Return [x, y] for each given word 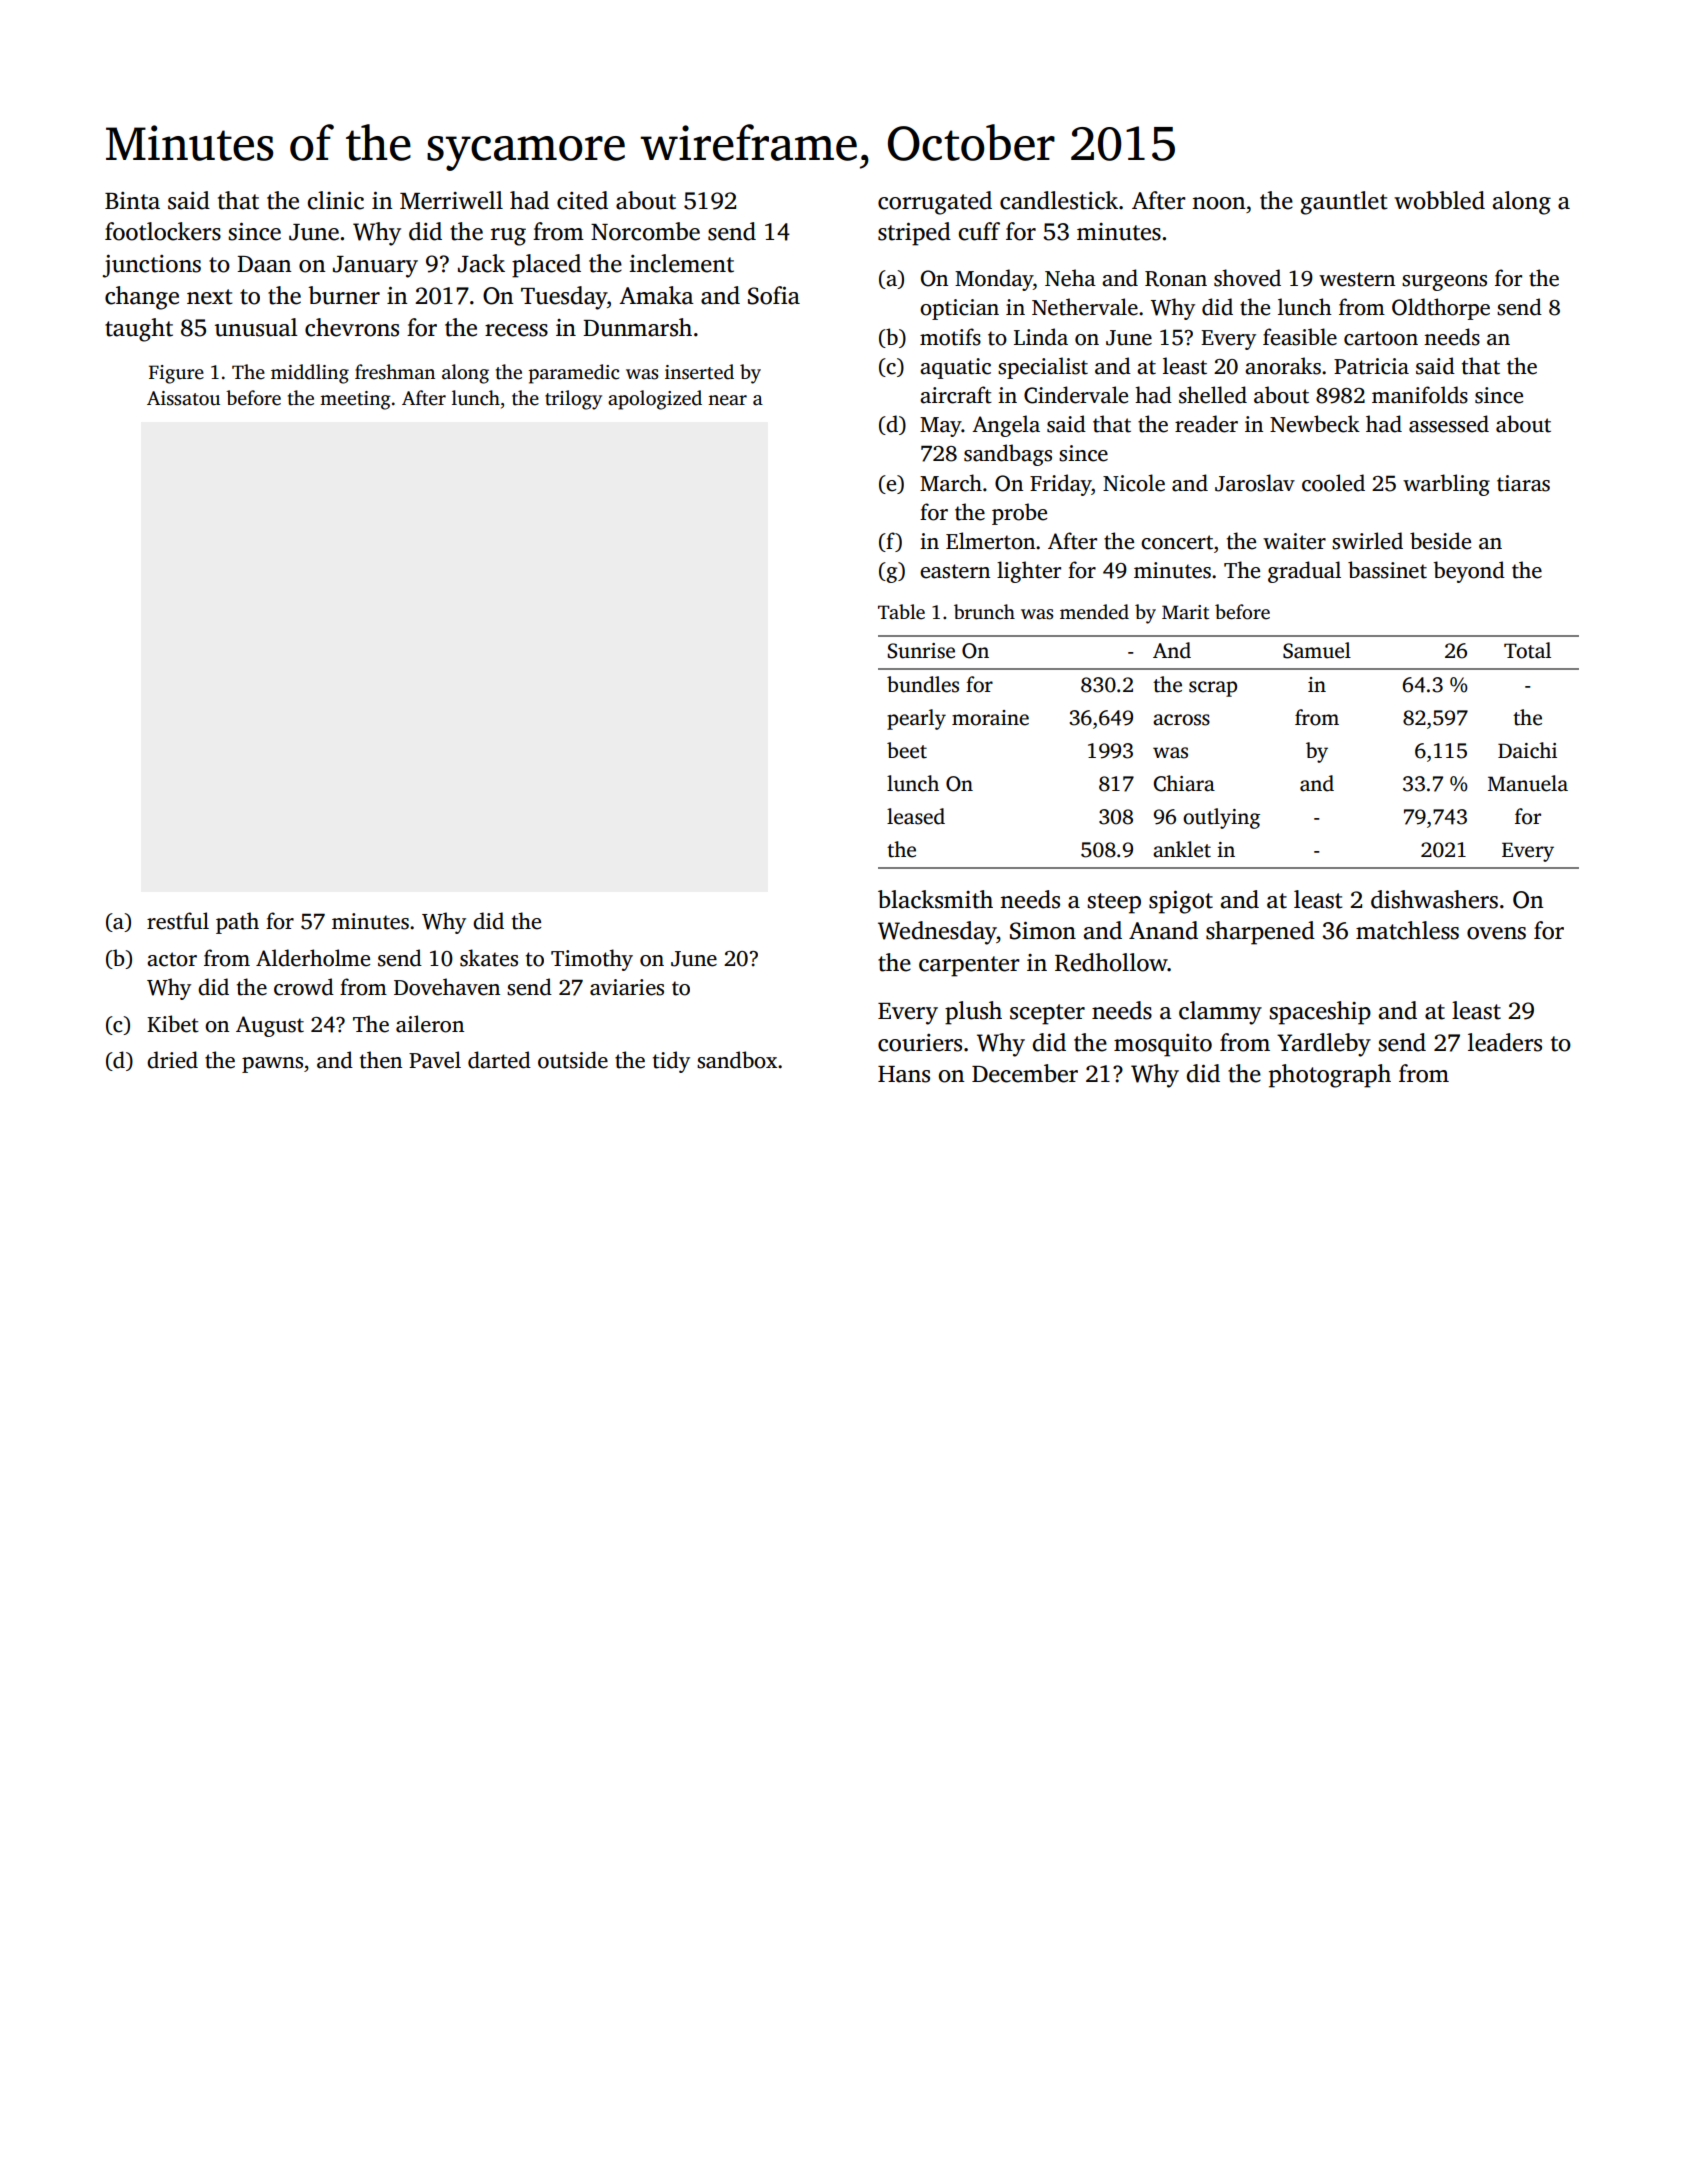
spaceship [1320, 1013]
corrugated [935, 203]
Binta [132, 201]
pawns [272, 1065]
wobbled [1439, 200]
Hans [904, 1074]
